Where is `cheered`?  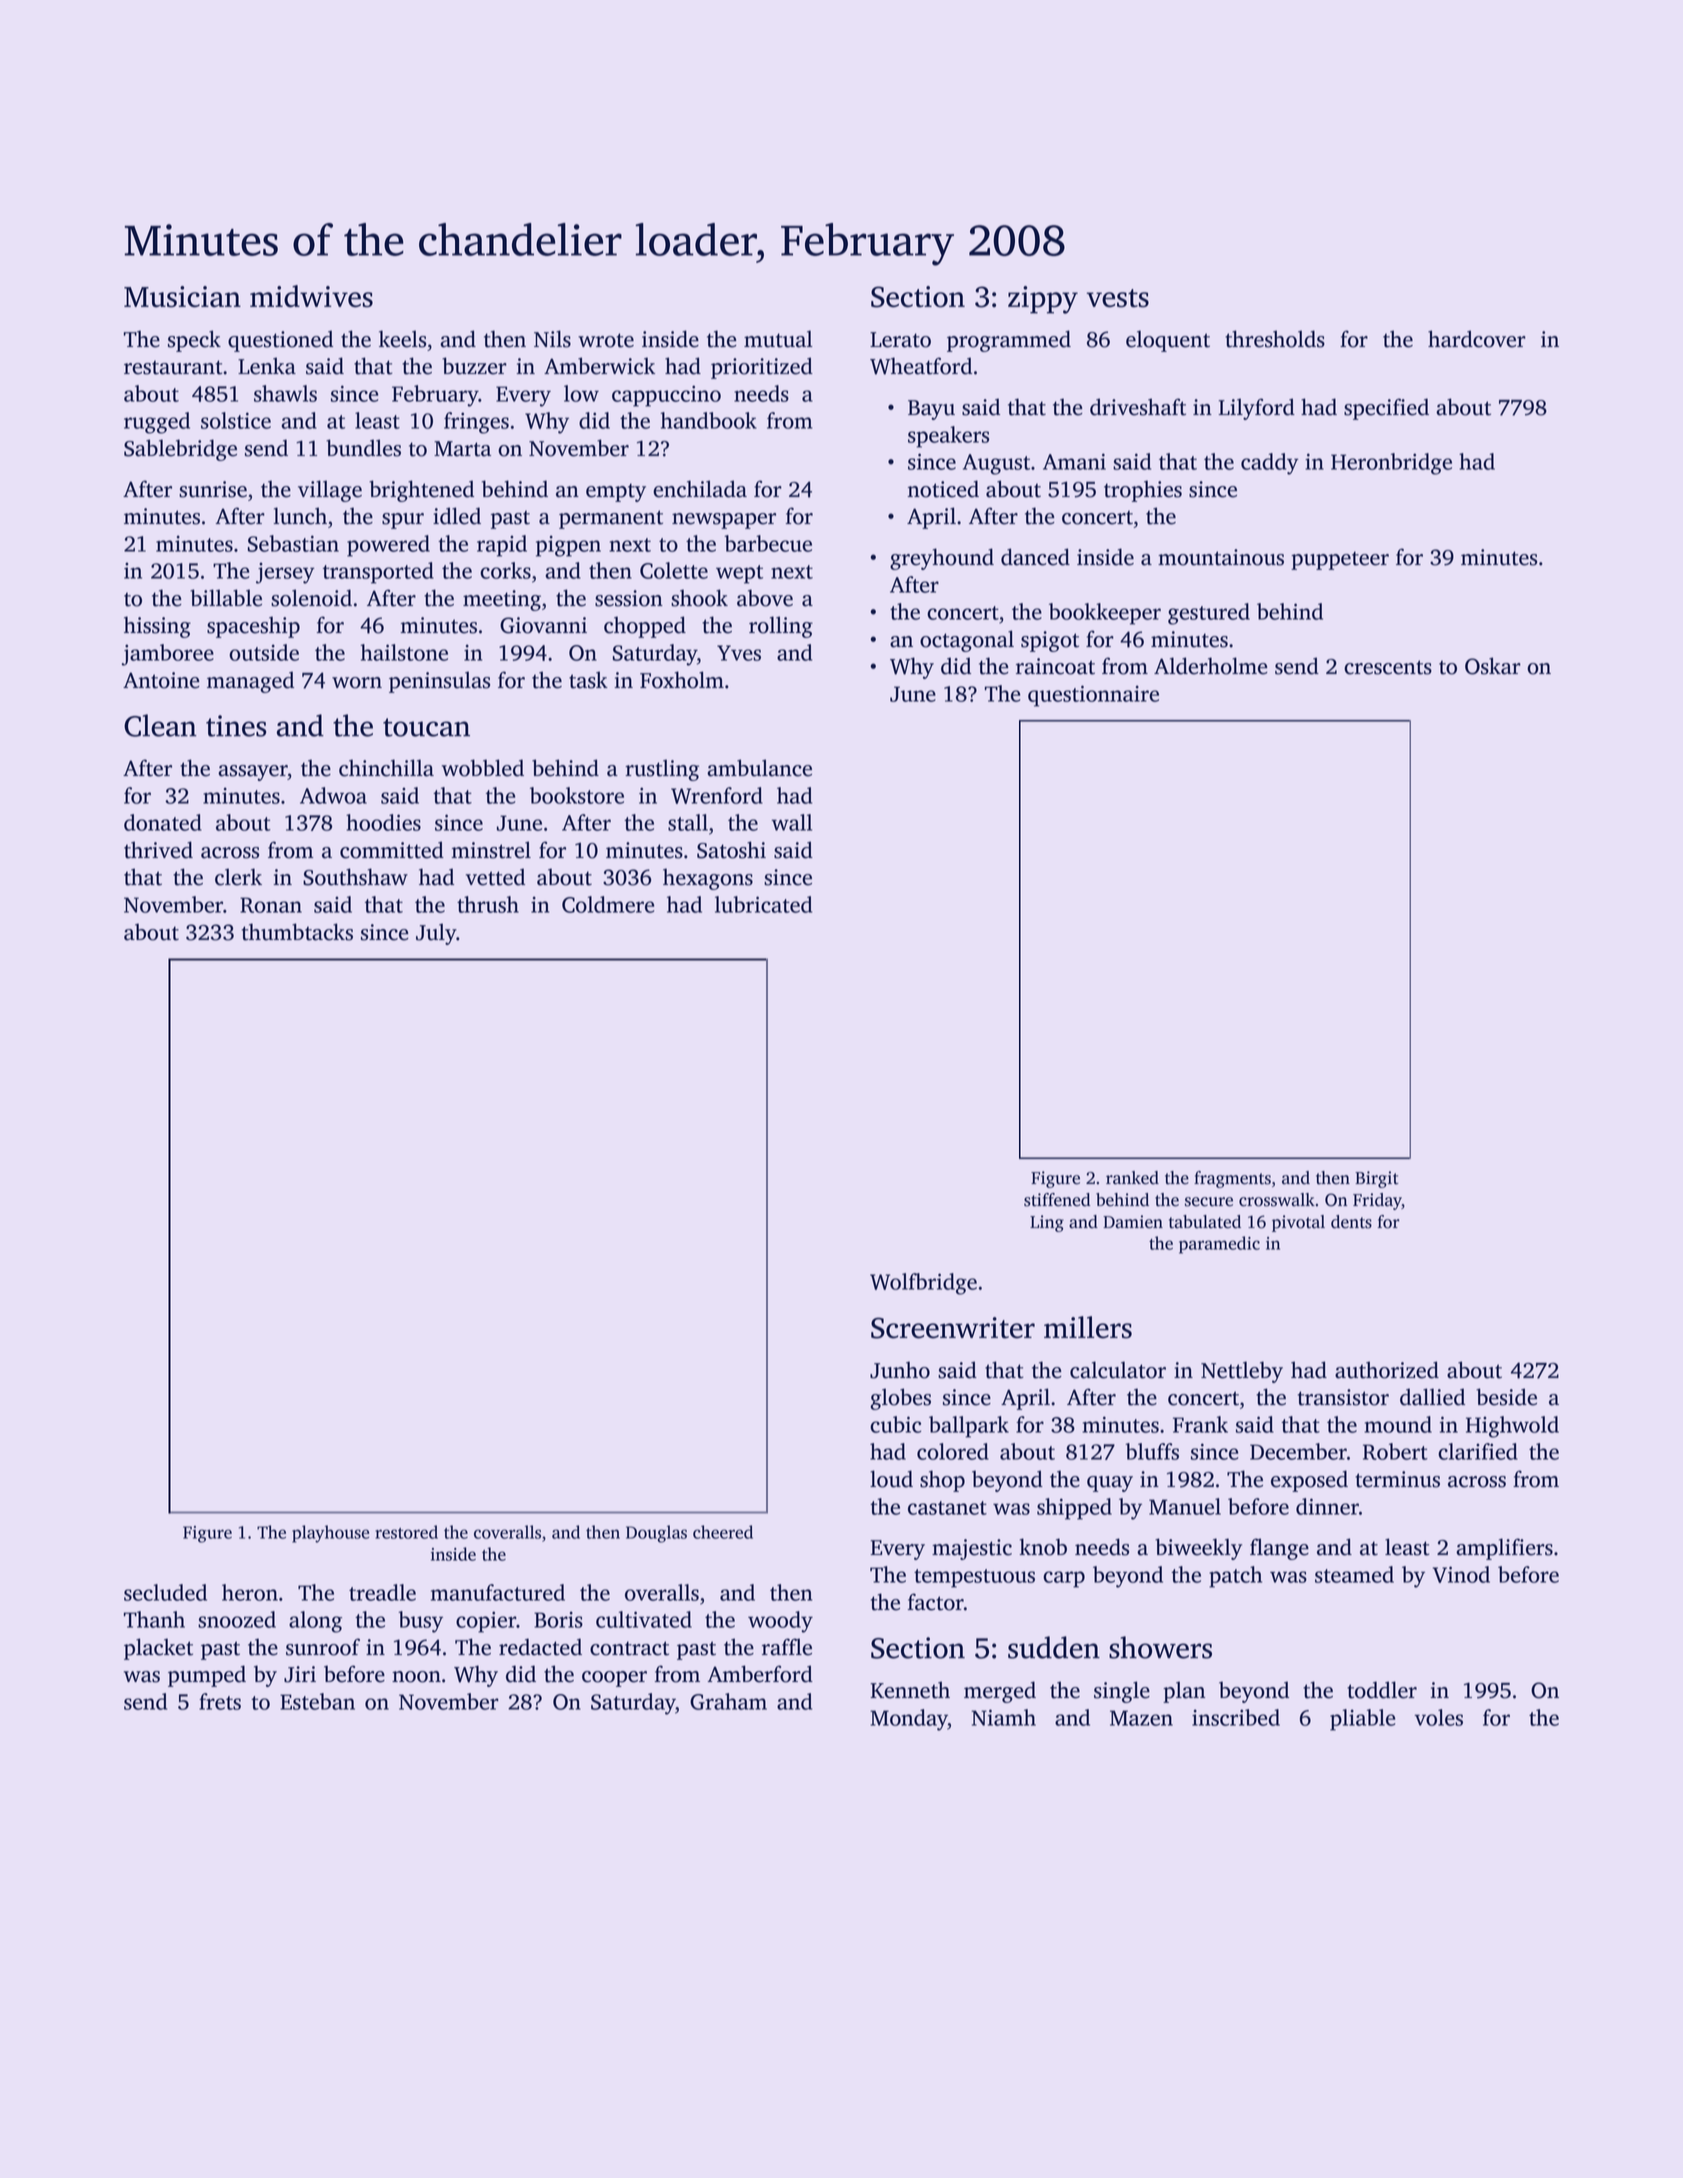 cheered is located at coordinates (723, 1532).
